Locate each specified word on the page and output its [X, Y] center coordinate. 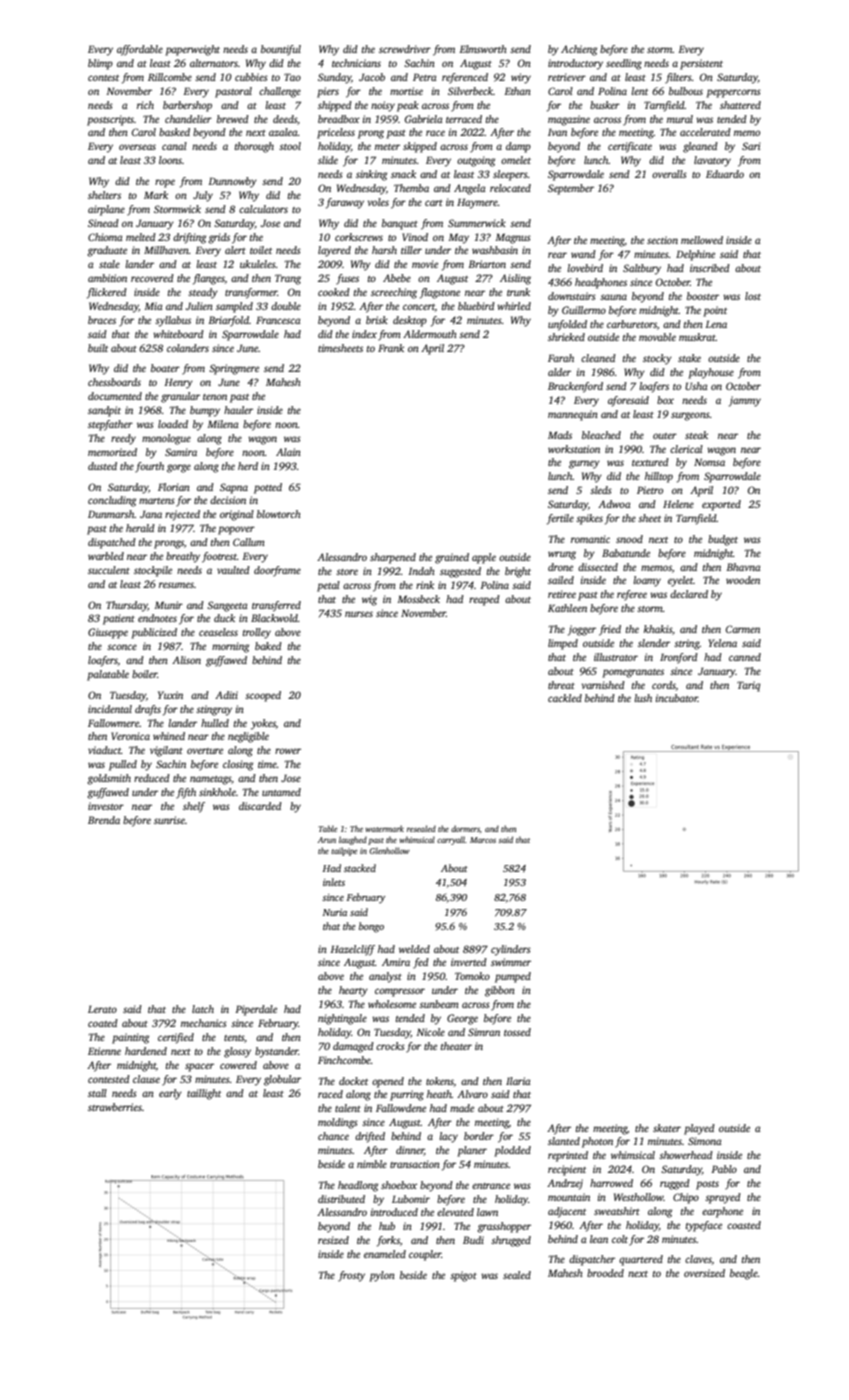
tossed [517, 1032]
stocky [657, 359]
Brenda [104, 820]
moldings [338, 1123]
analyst [385, 977]
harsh [384, 250]
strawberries [115, 1107]
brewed [233, 119]
